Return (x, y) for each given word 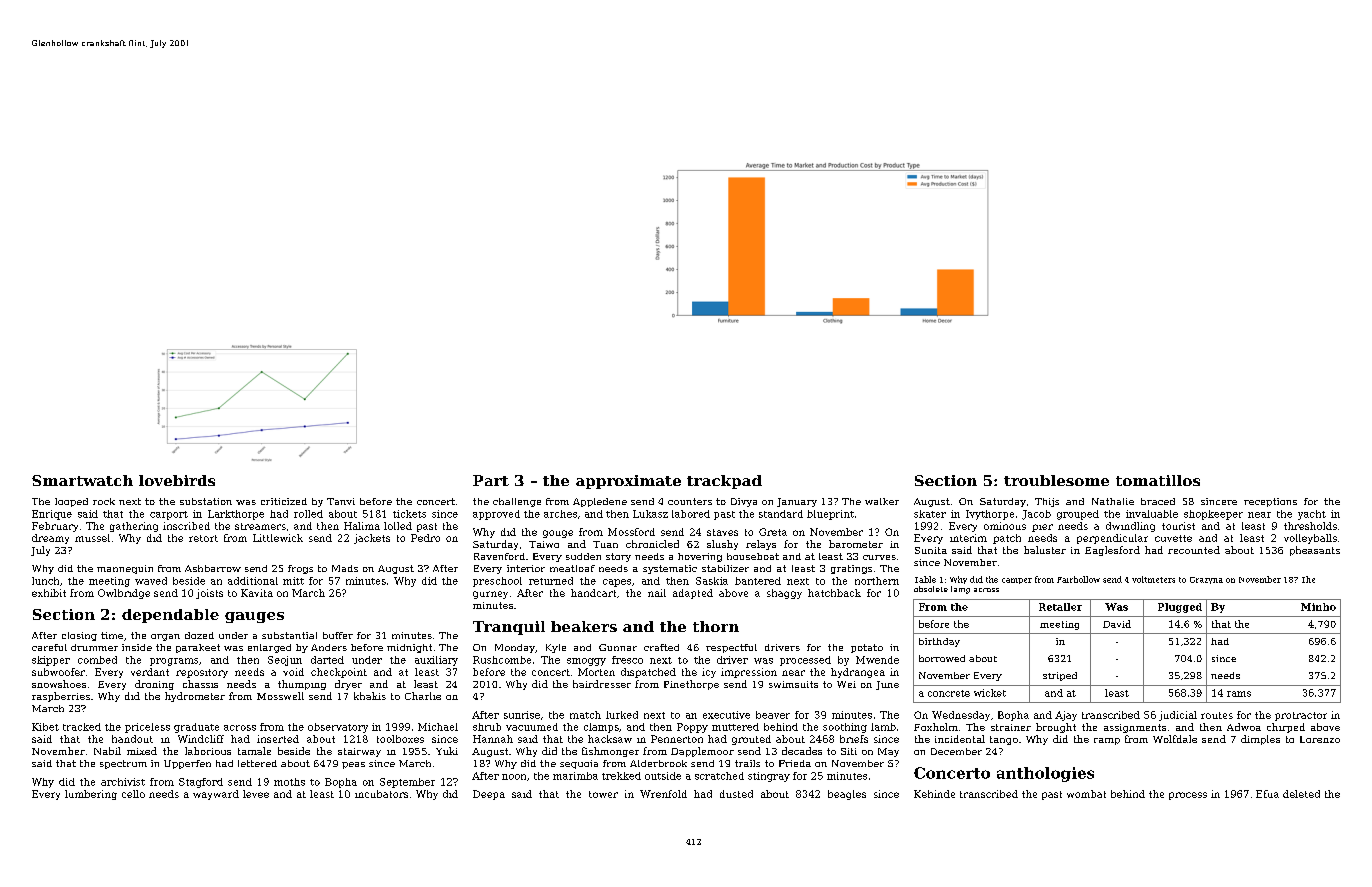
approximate (628, 482)
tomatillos (1158, 480)
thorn (716, 626)
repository (202, 673)
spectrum (123, 764)
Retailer (1060, 607)
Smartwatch (82, 480)
